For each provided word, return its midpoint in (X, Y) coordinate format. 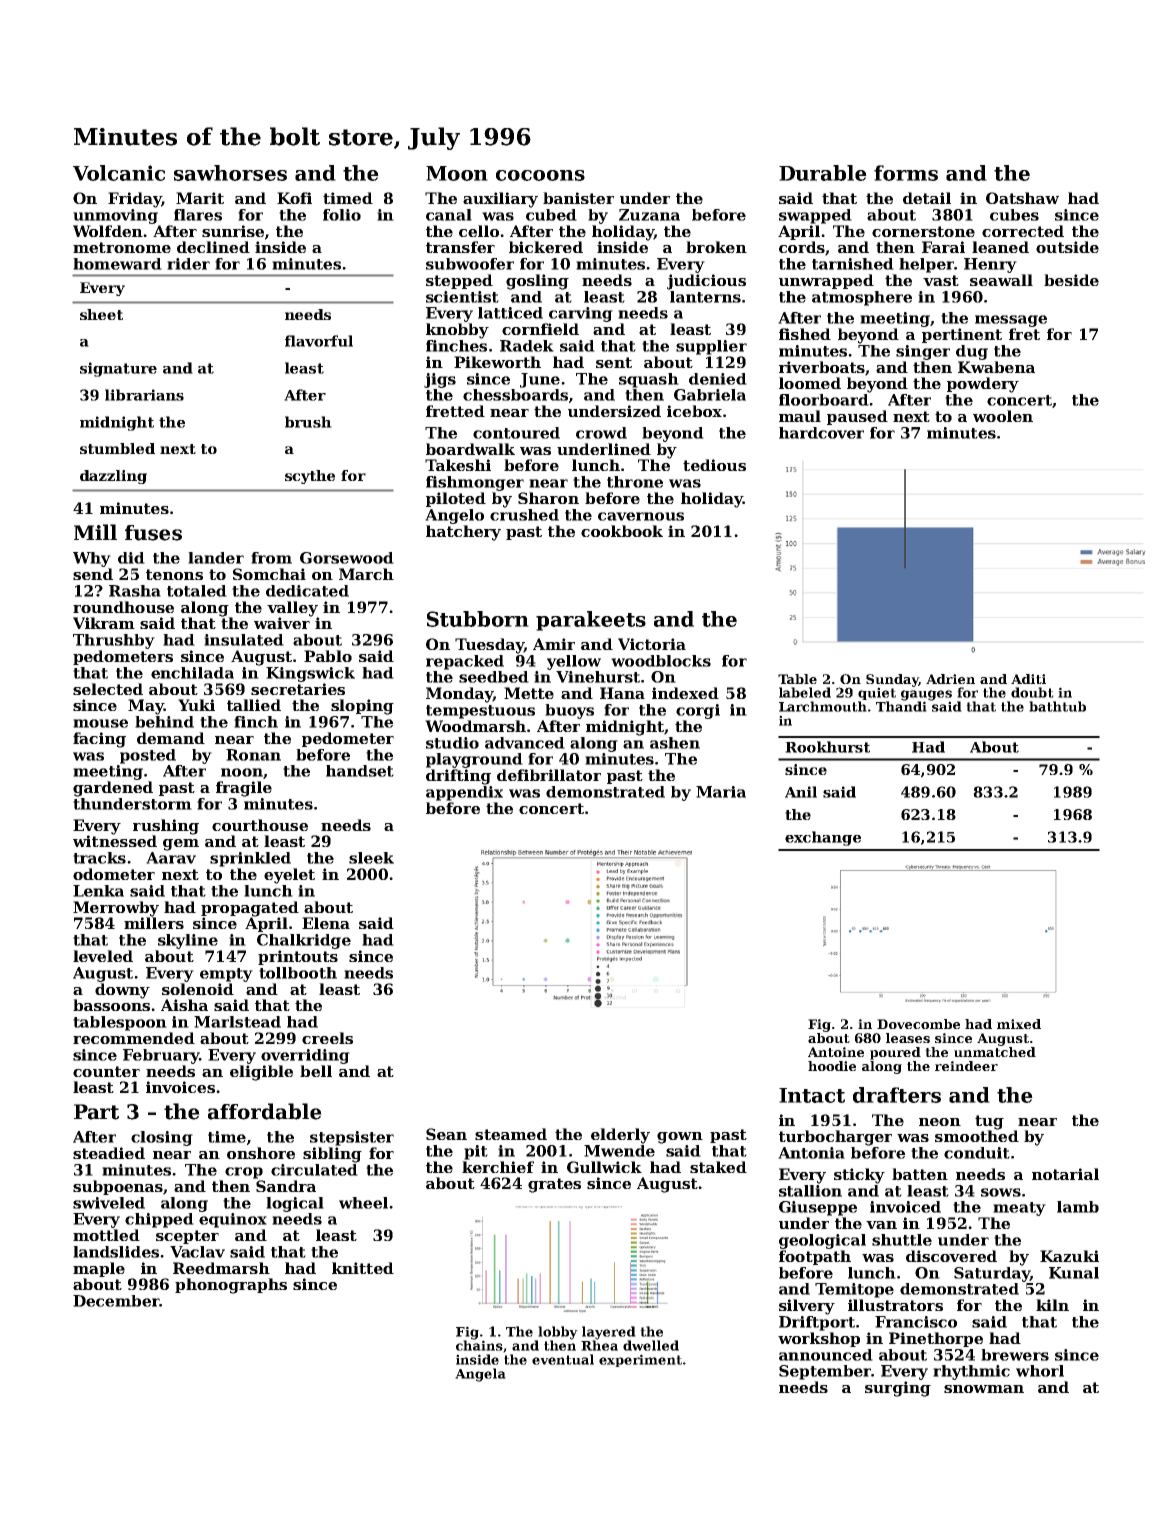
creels (327, 1038)
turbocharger (835, 1138)
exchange (823, 838)
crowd (601, 433)
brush (308, 422)
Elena (326, 923)
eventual (563, 1359)
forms (906, 173)
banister (578, 198)
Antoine (836, 1052)
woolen (1003, 416)
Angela (480, 1375)
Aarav (171, 858)
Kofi (294, 198)
